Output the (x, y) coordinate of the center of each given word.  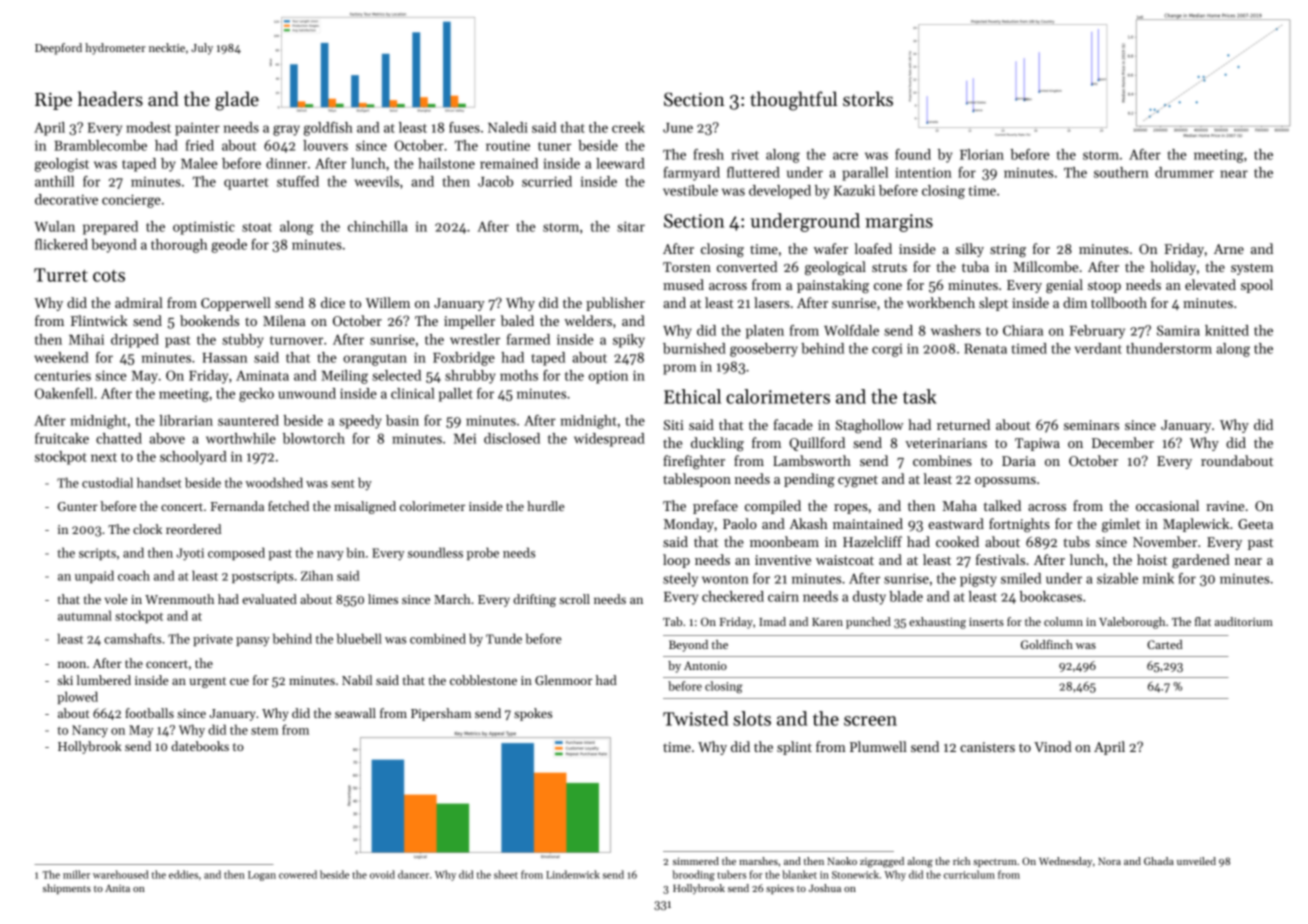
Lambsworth (812, 460)
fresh (708, 154)
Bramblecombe (100, 145)
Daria (1019, 461)
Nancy (90, 731)
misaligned (365, 507)
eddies (183, 874)
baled (517, 320)
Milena (284, 320)
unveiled (1196, 861)
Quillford (817, 444)
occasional (1167, 505)
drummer (1184, 172)
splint (794, 748)
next (104, 457)
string (1008, 251)
